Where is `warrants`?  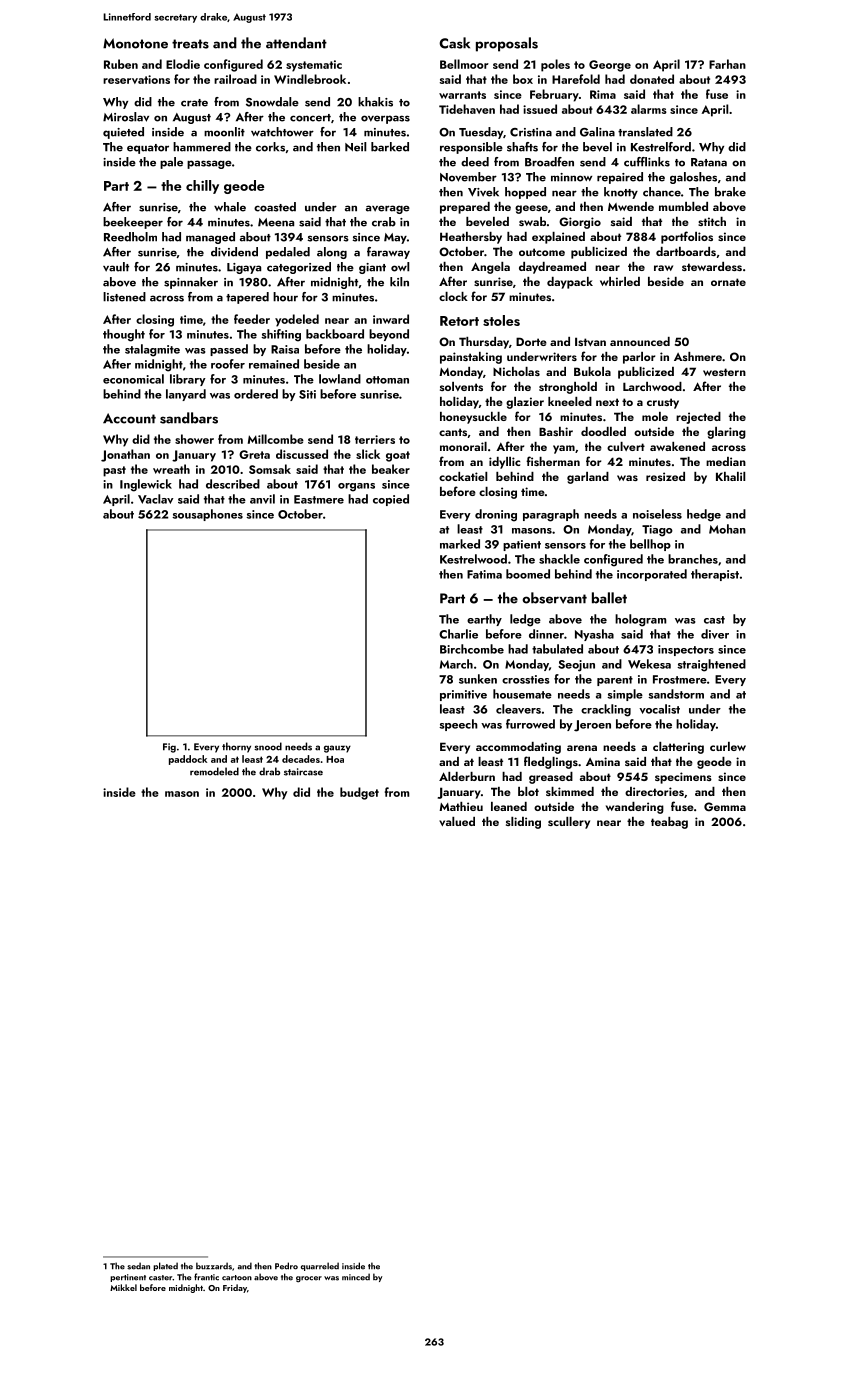 warrants is located at coordinates (462, 95).
